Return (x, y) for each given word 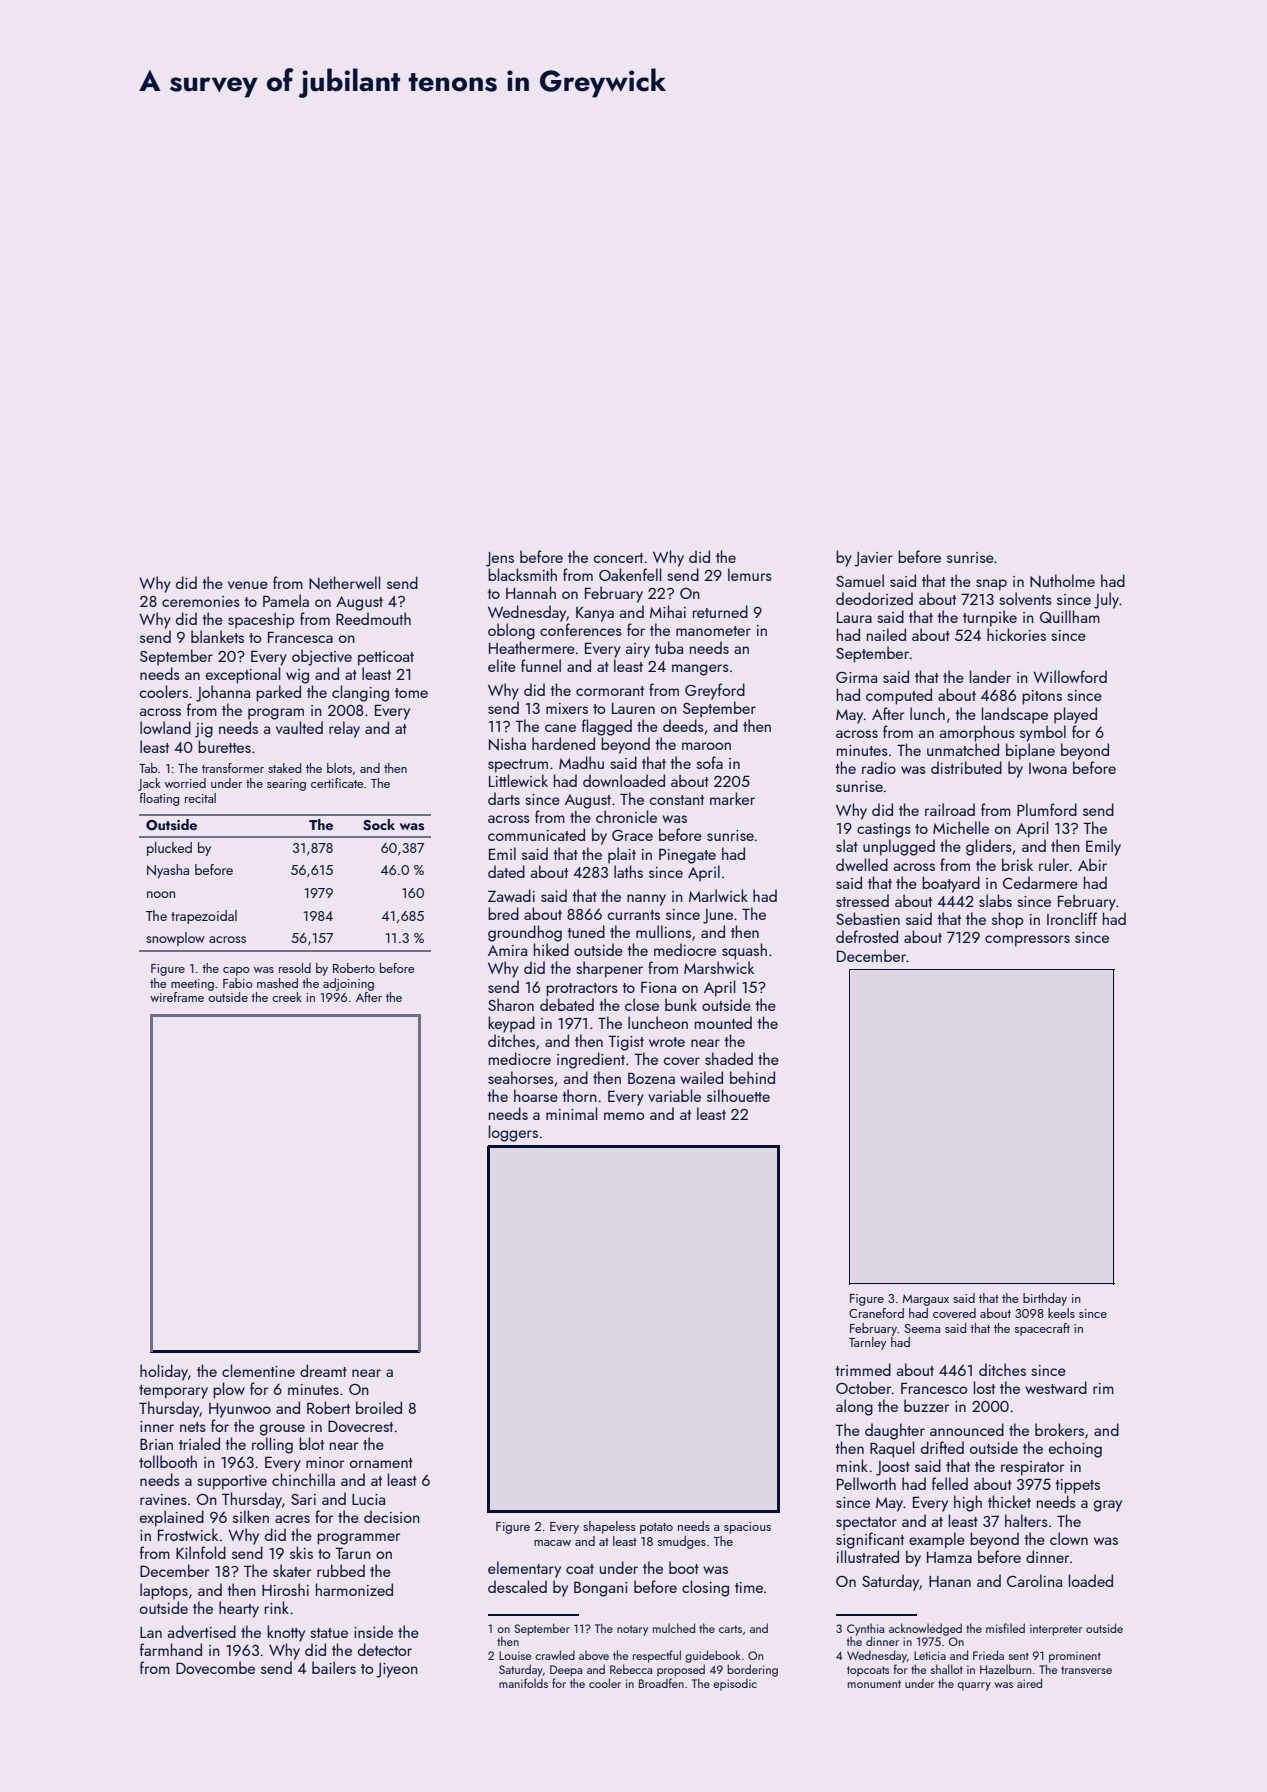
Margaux (926, 1300)
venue (248, 585)
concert (618, 558)
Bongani (601, 1589)
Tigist (626, 1043)
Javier (873, 559)
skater (292, 1570)
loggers (513, 1133)
